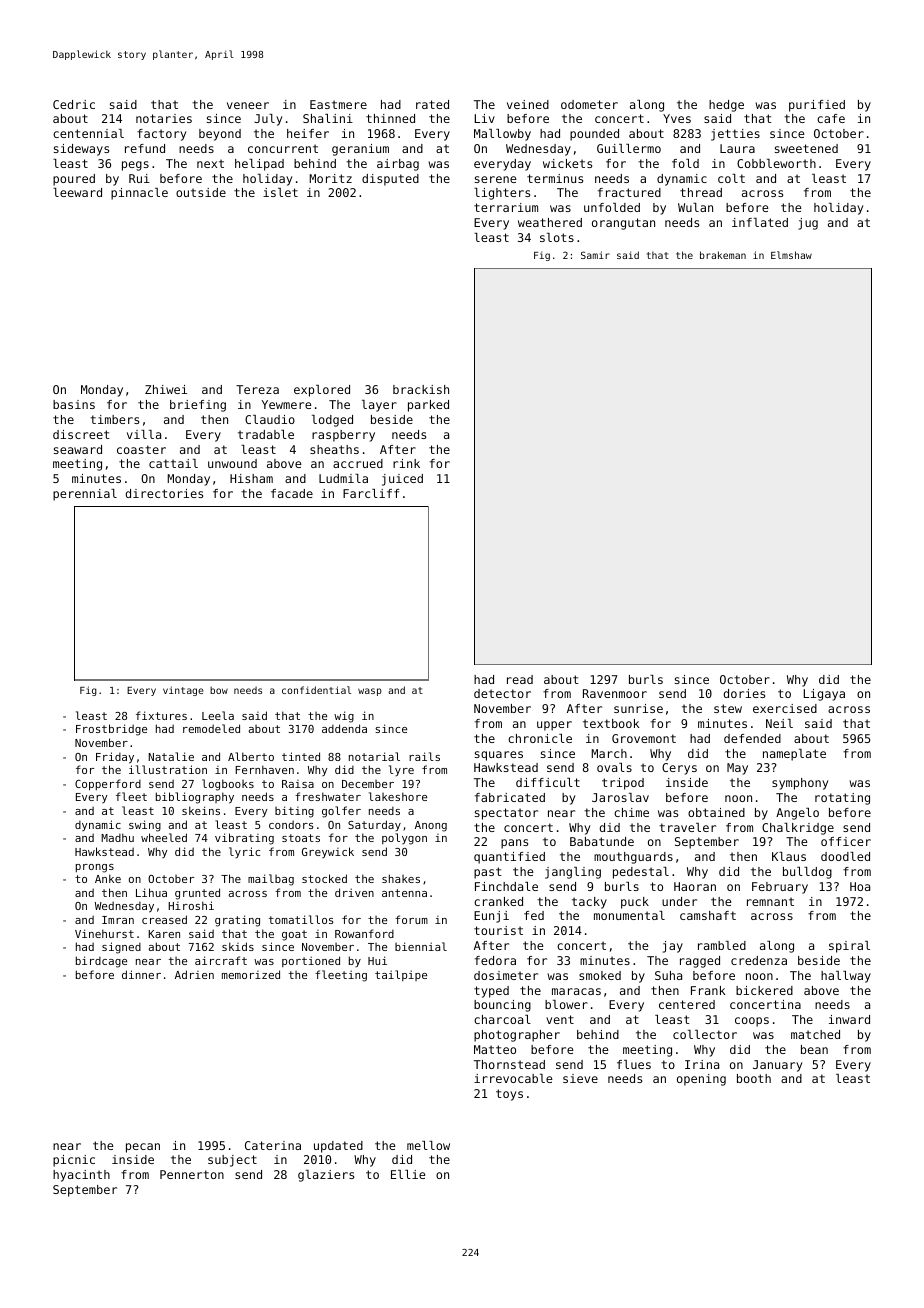 The width and height of the screenshot is (924, 1308). Describe the element at coordinates (166, 389) in the screenshot. I see `Zhiwei` at that location.
